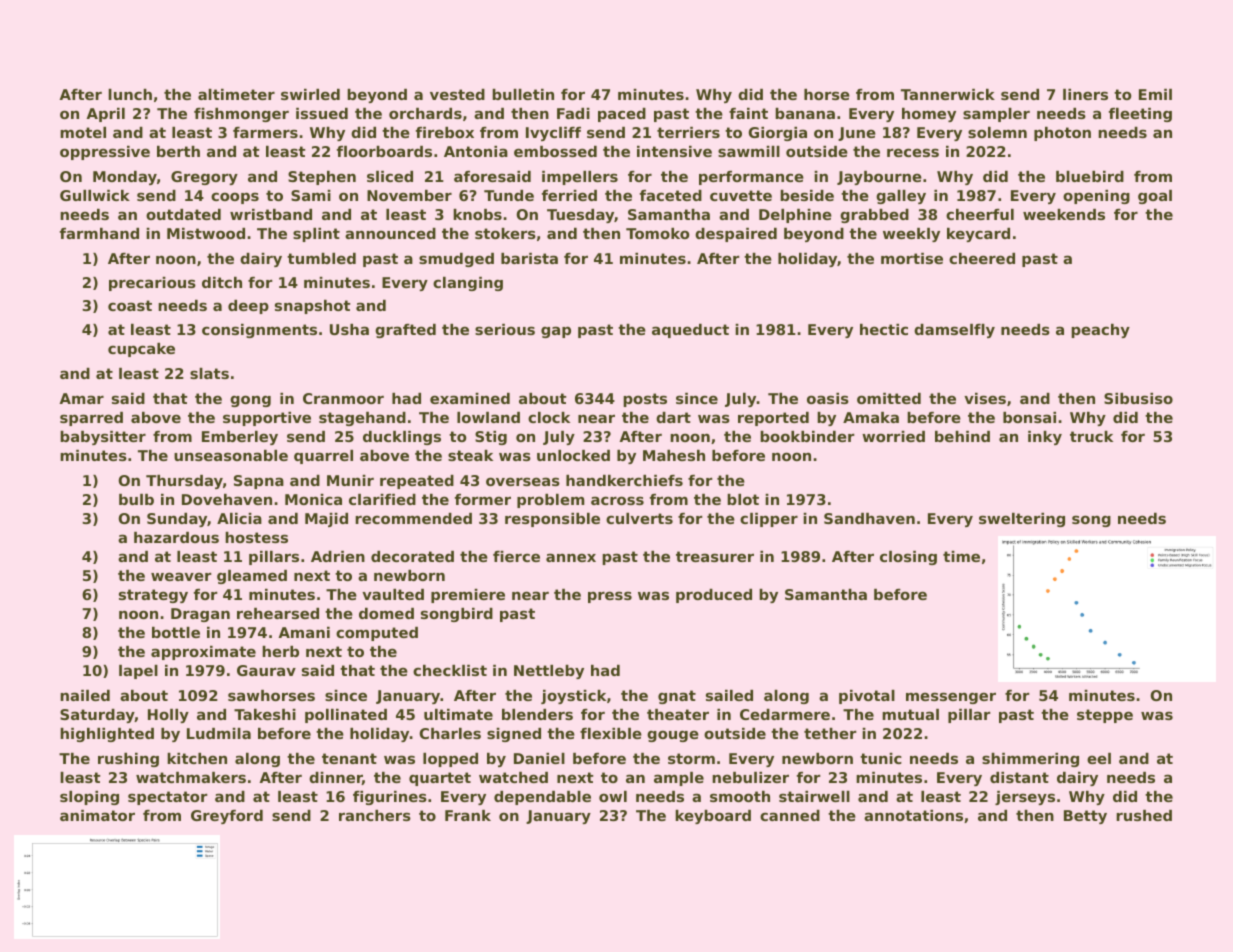 Image resolution: width=1233 pixels, height=952 pixels. What do you see at coordinates (265, 132) in the screenshot?
I see `farmers` at bounding box center [265, 132].
